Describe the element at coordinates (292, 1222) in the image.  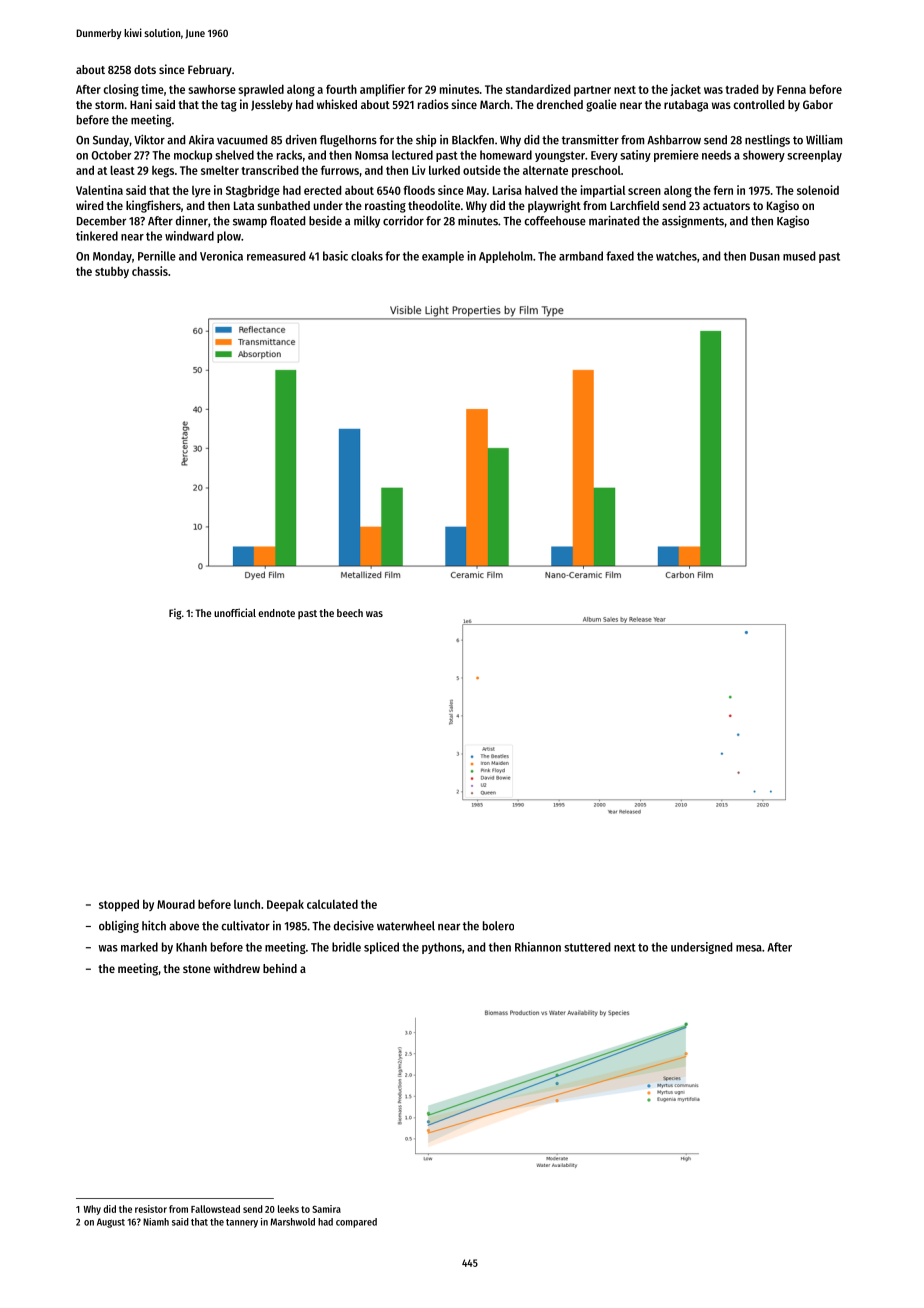
I see `Marshwold` at that location.
